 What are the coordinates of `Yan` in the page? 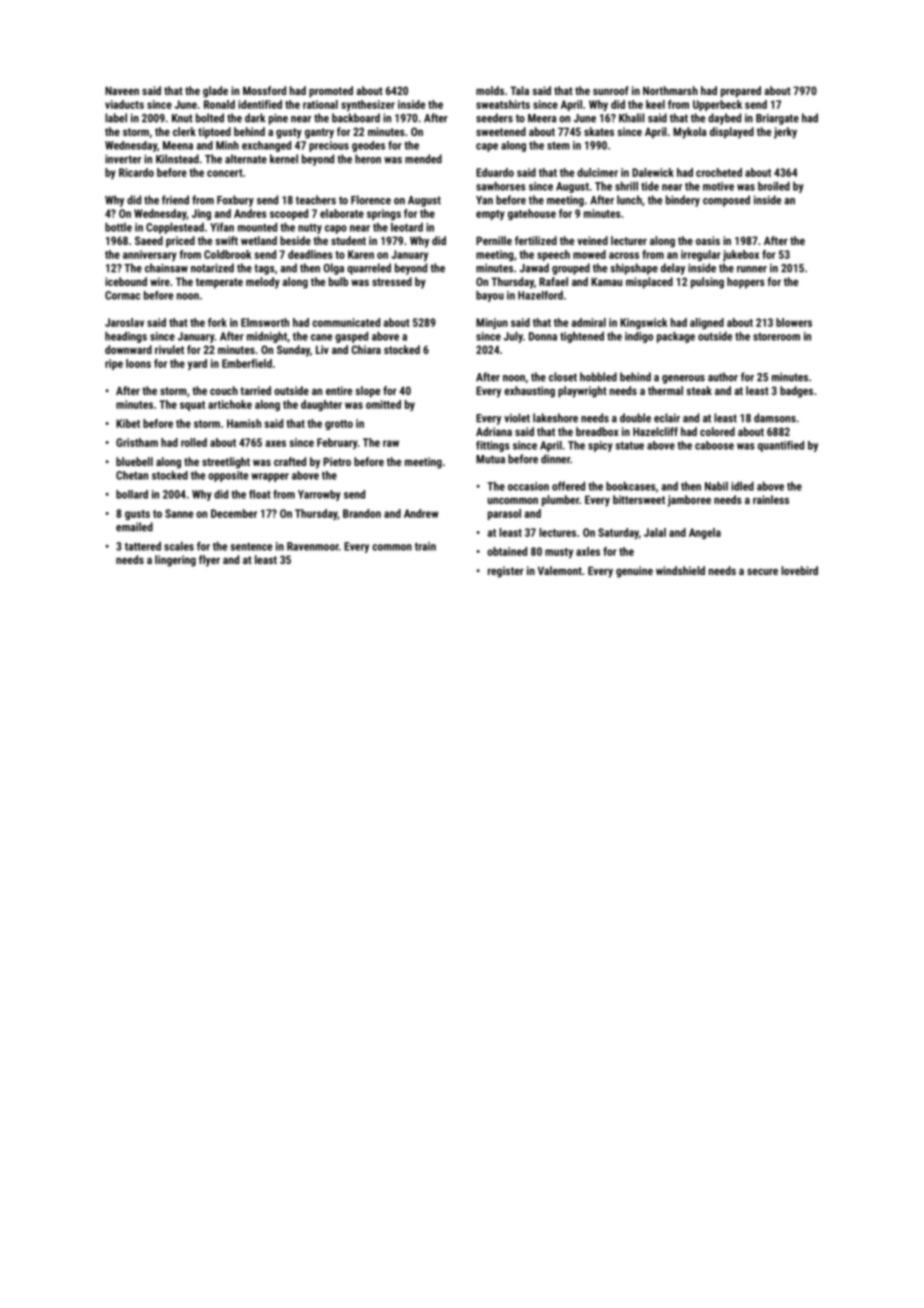 It's located at (484, 200).
